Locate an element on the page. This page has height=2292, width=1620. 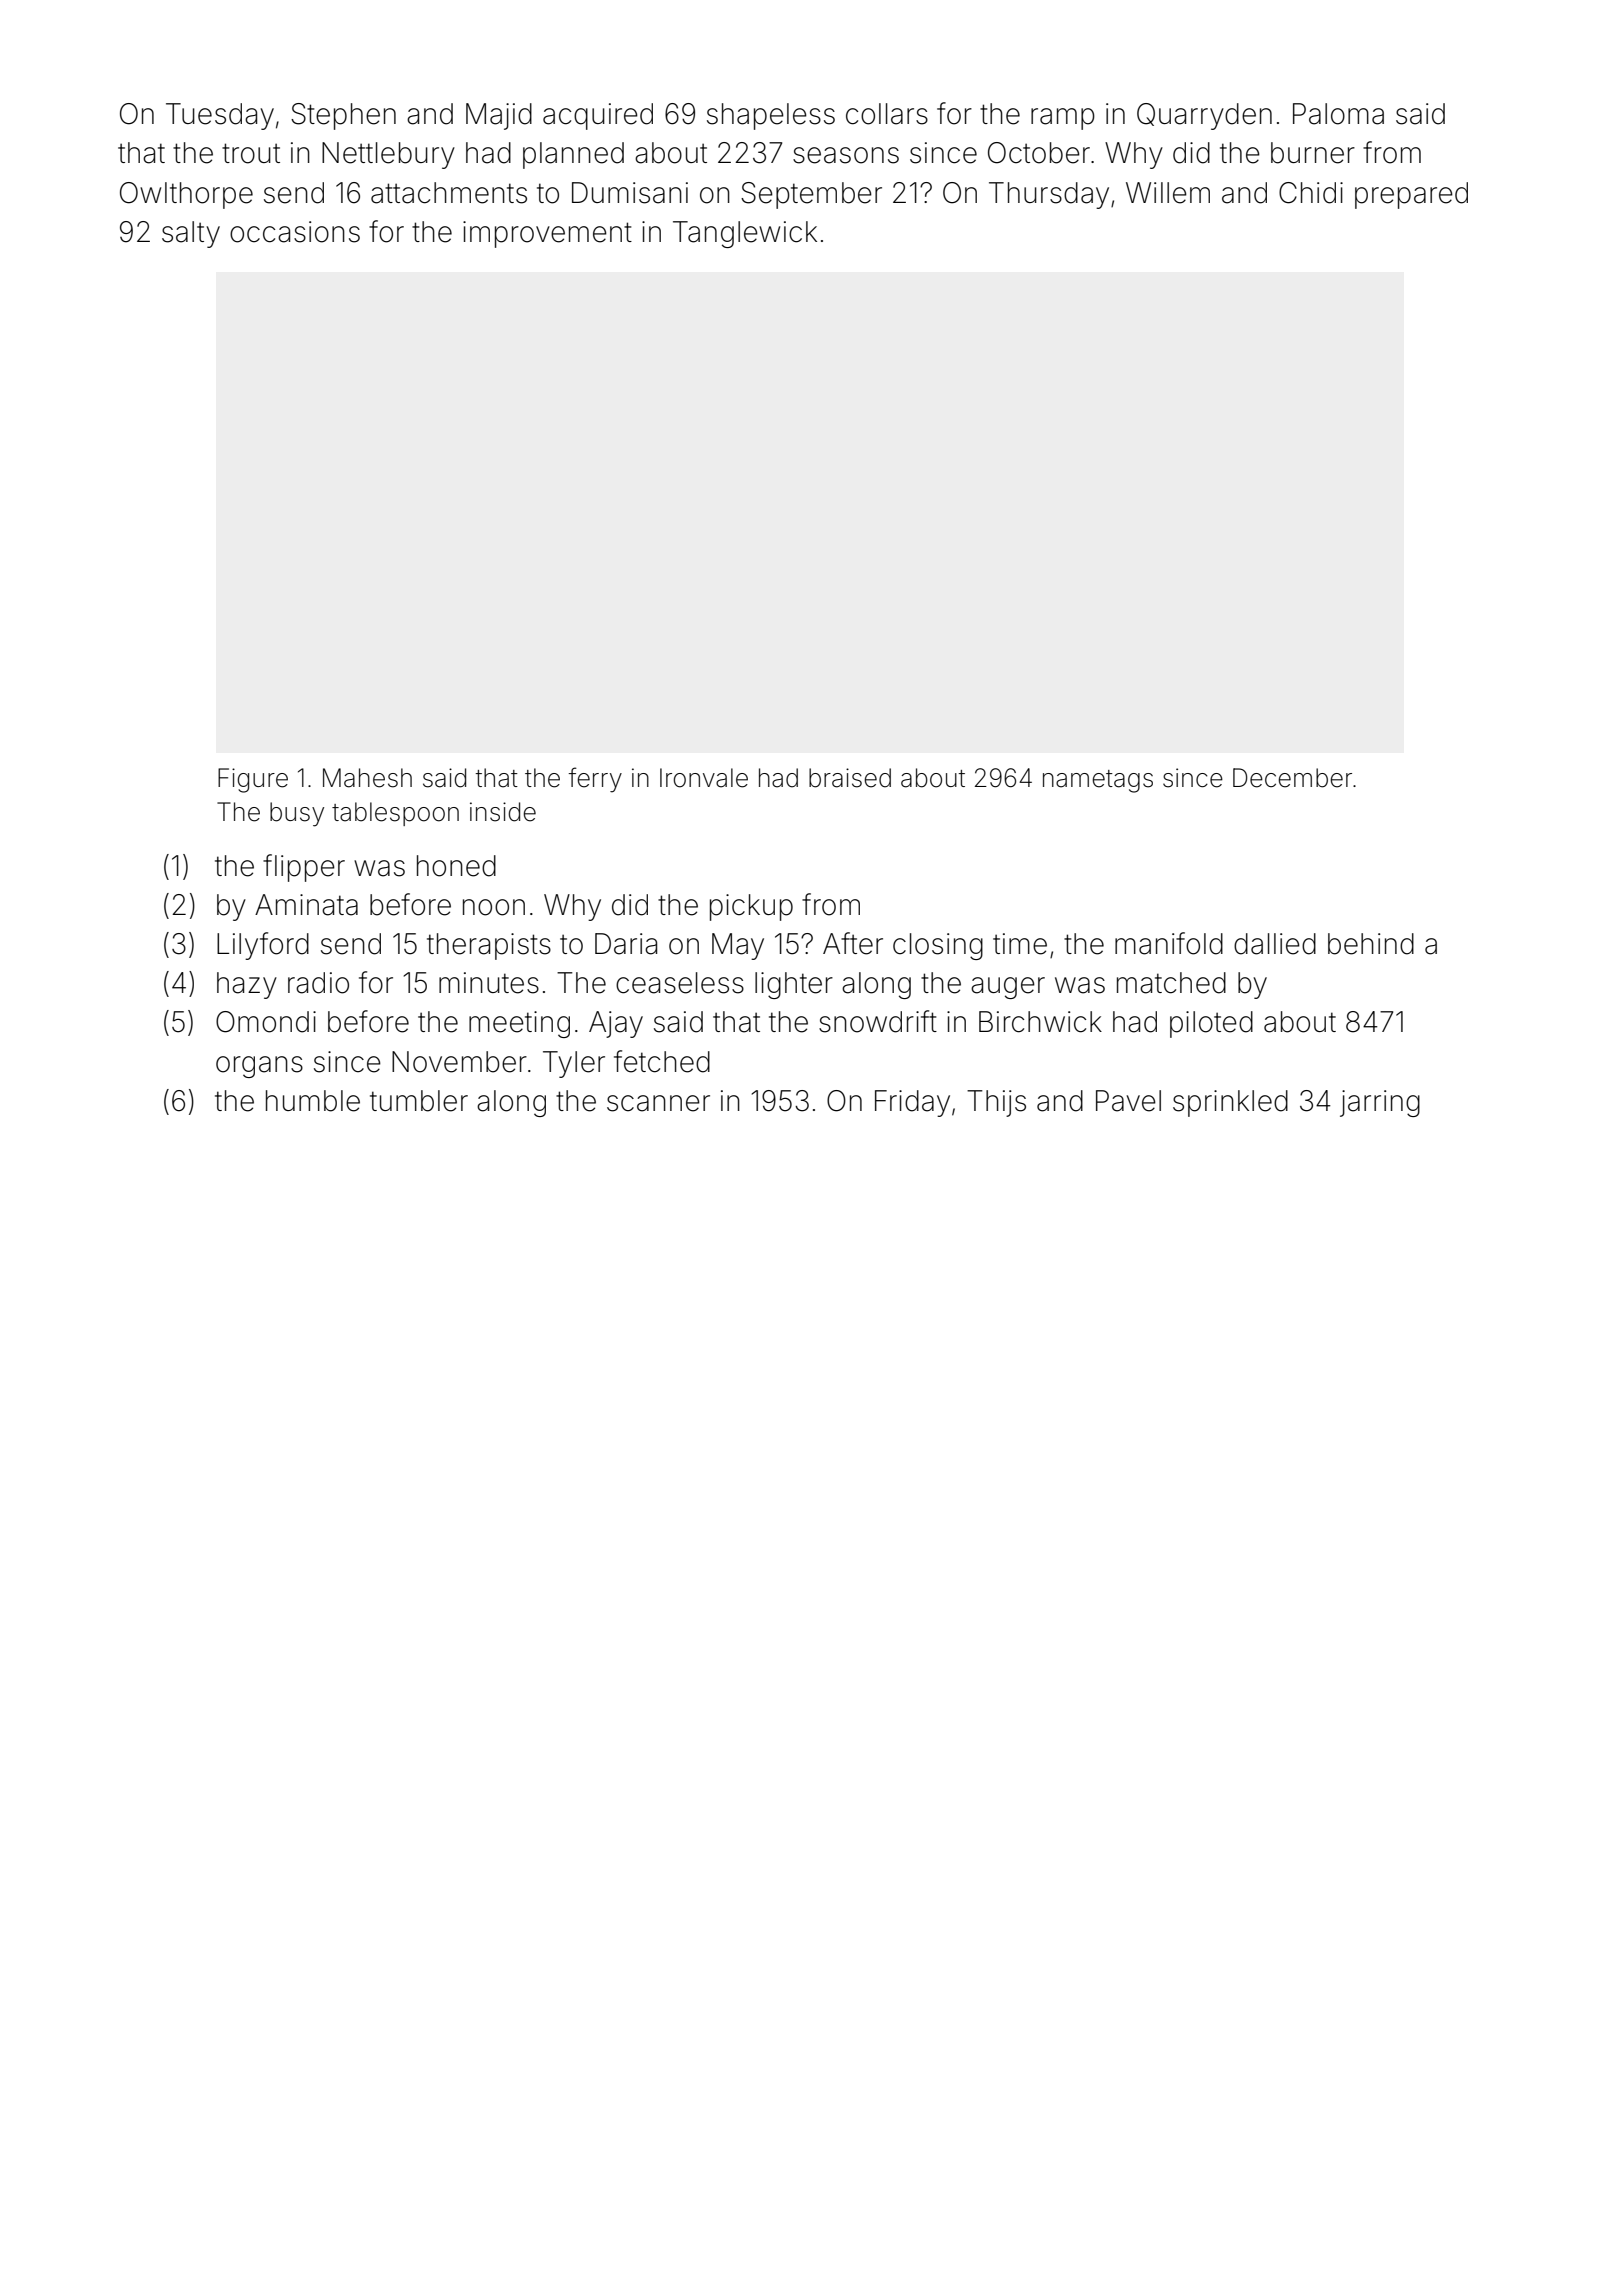
time is located at coordinates (1020, 944).
